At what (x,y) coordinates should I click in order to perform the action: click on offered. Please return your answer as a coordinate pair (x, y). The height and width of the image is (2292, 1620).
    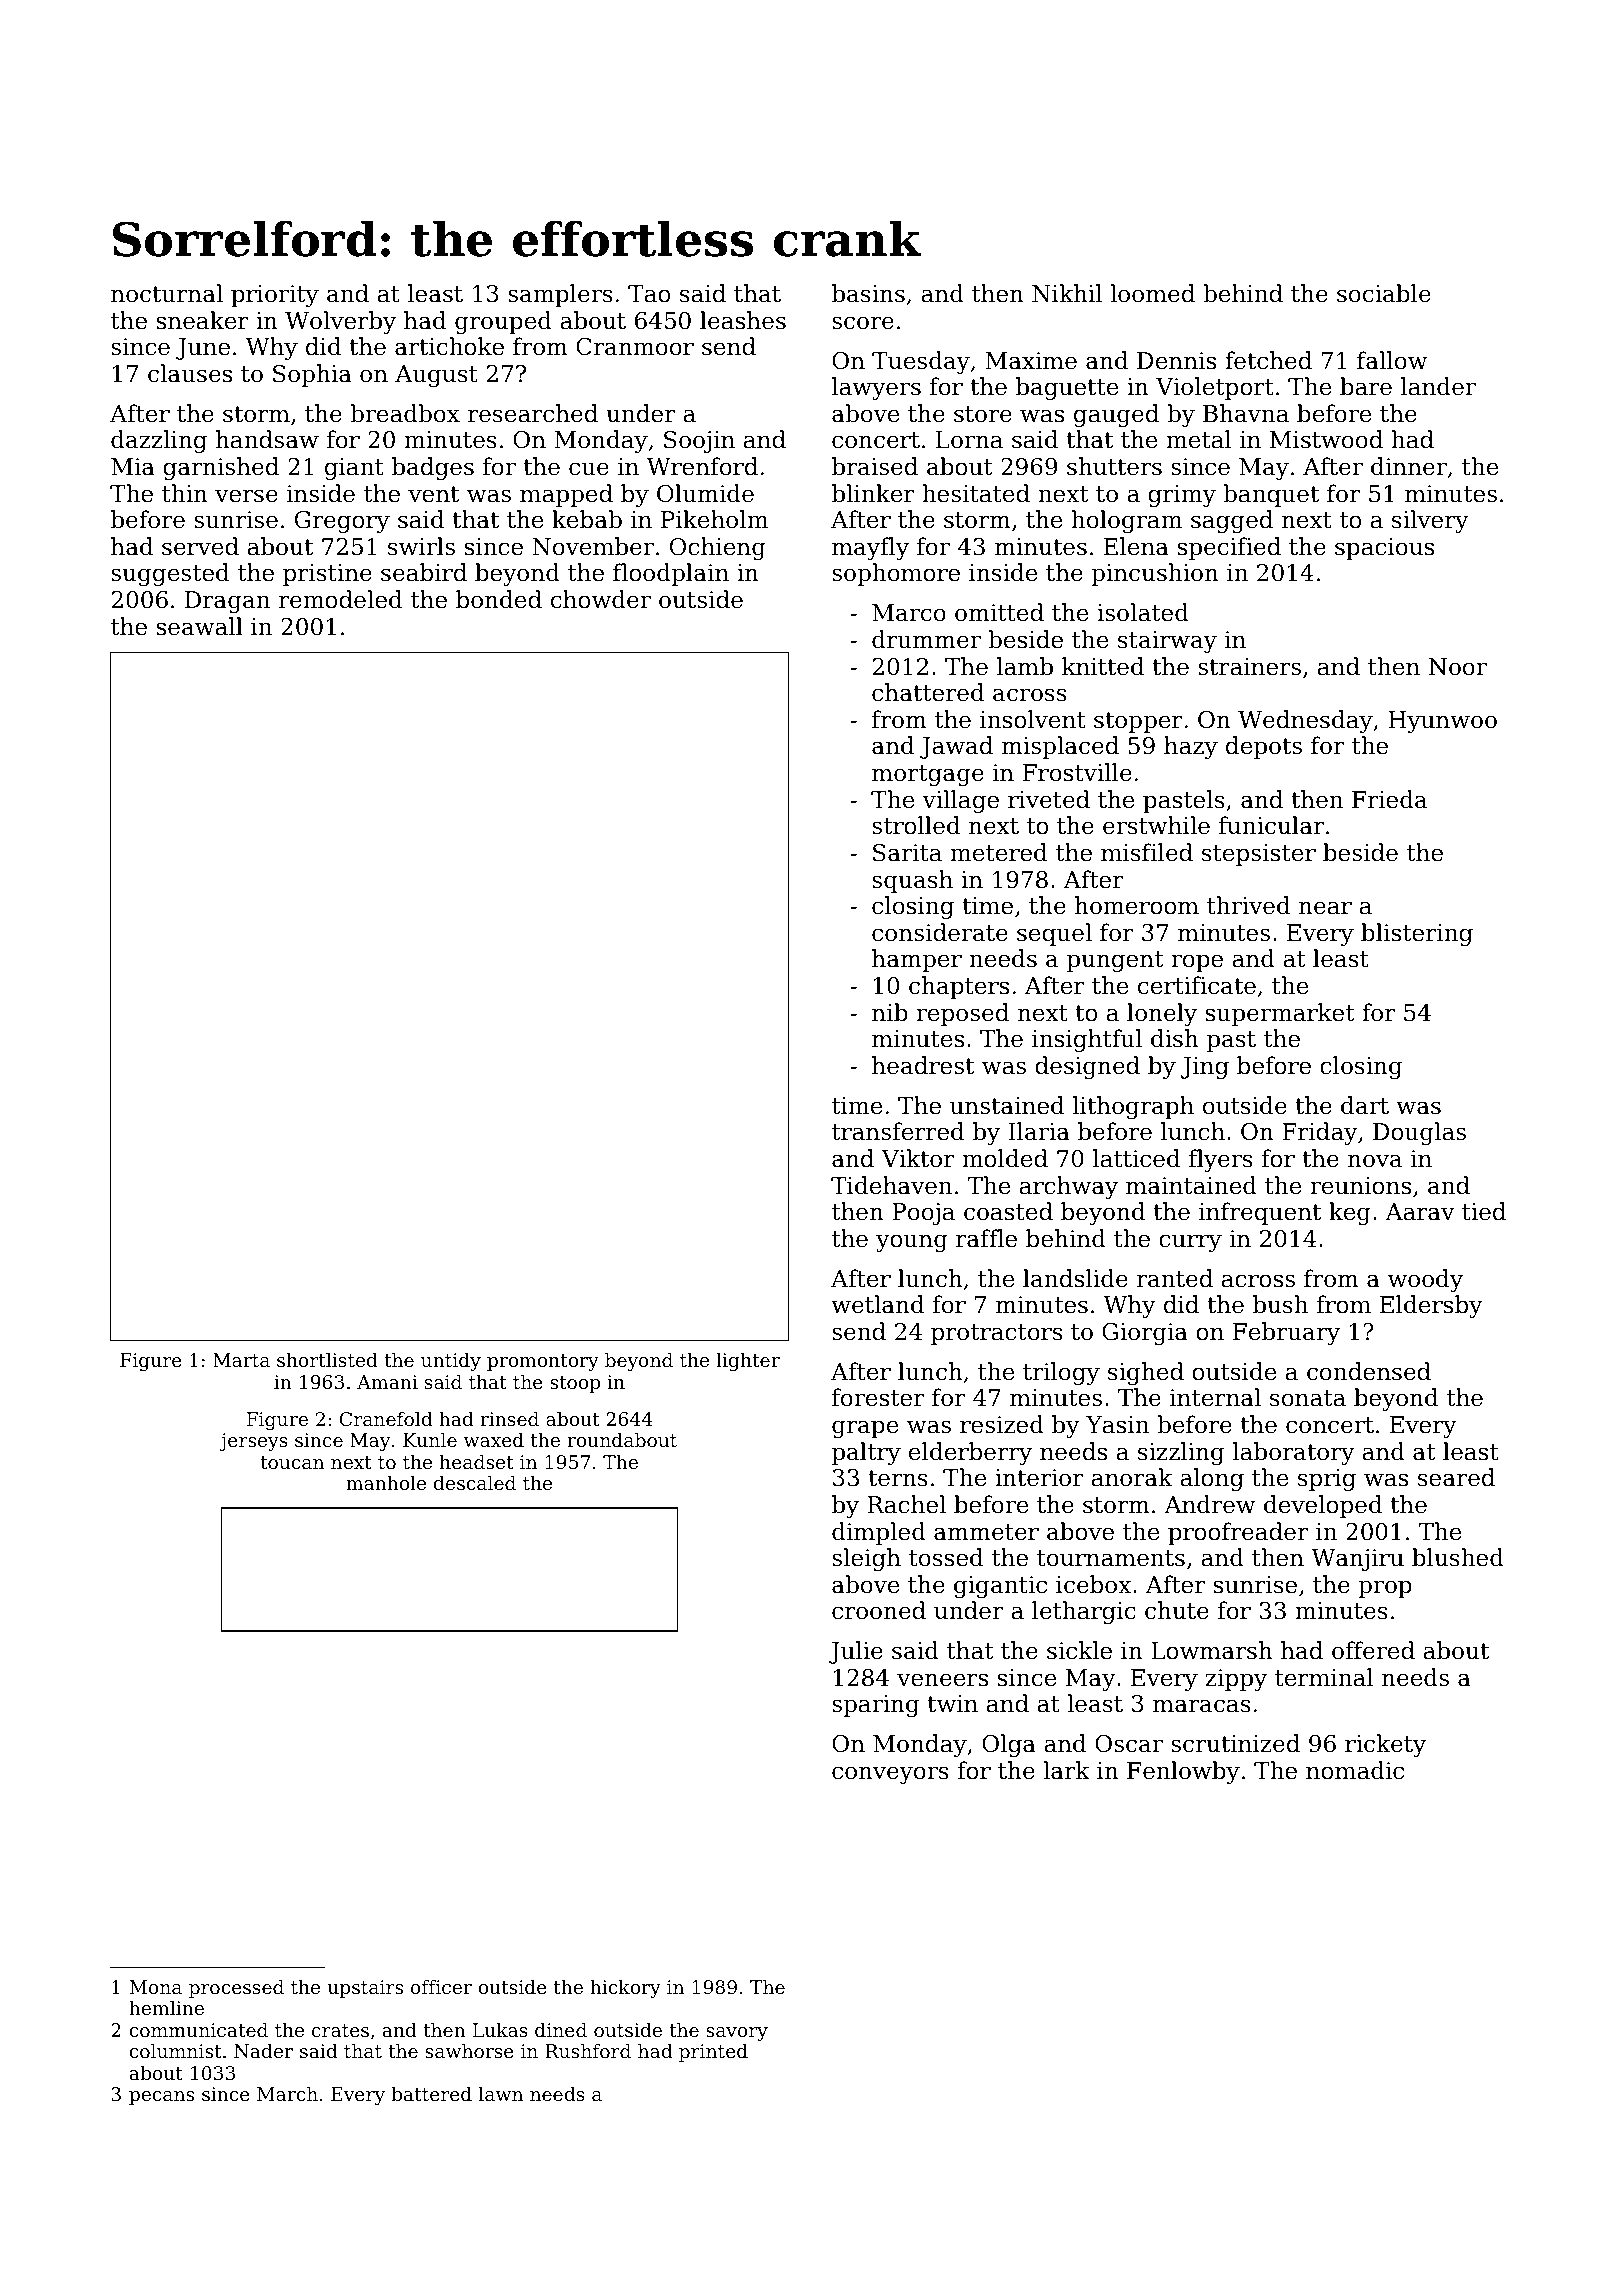
    Looking at the image, I should click on (1373, 1650).
